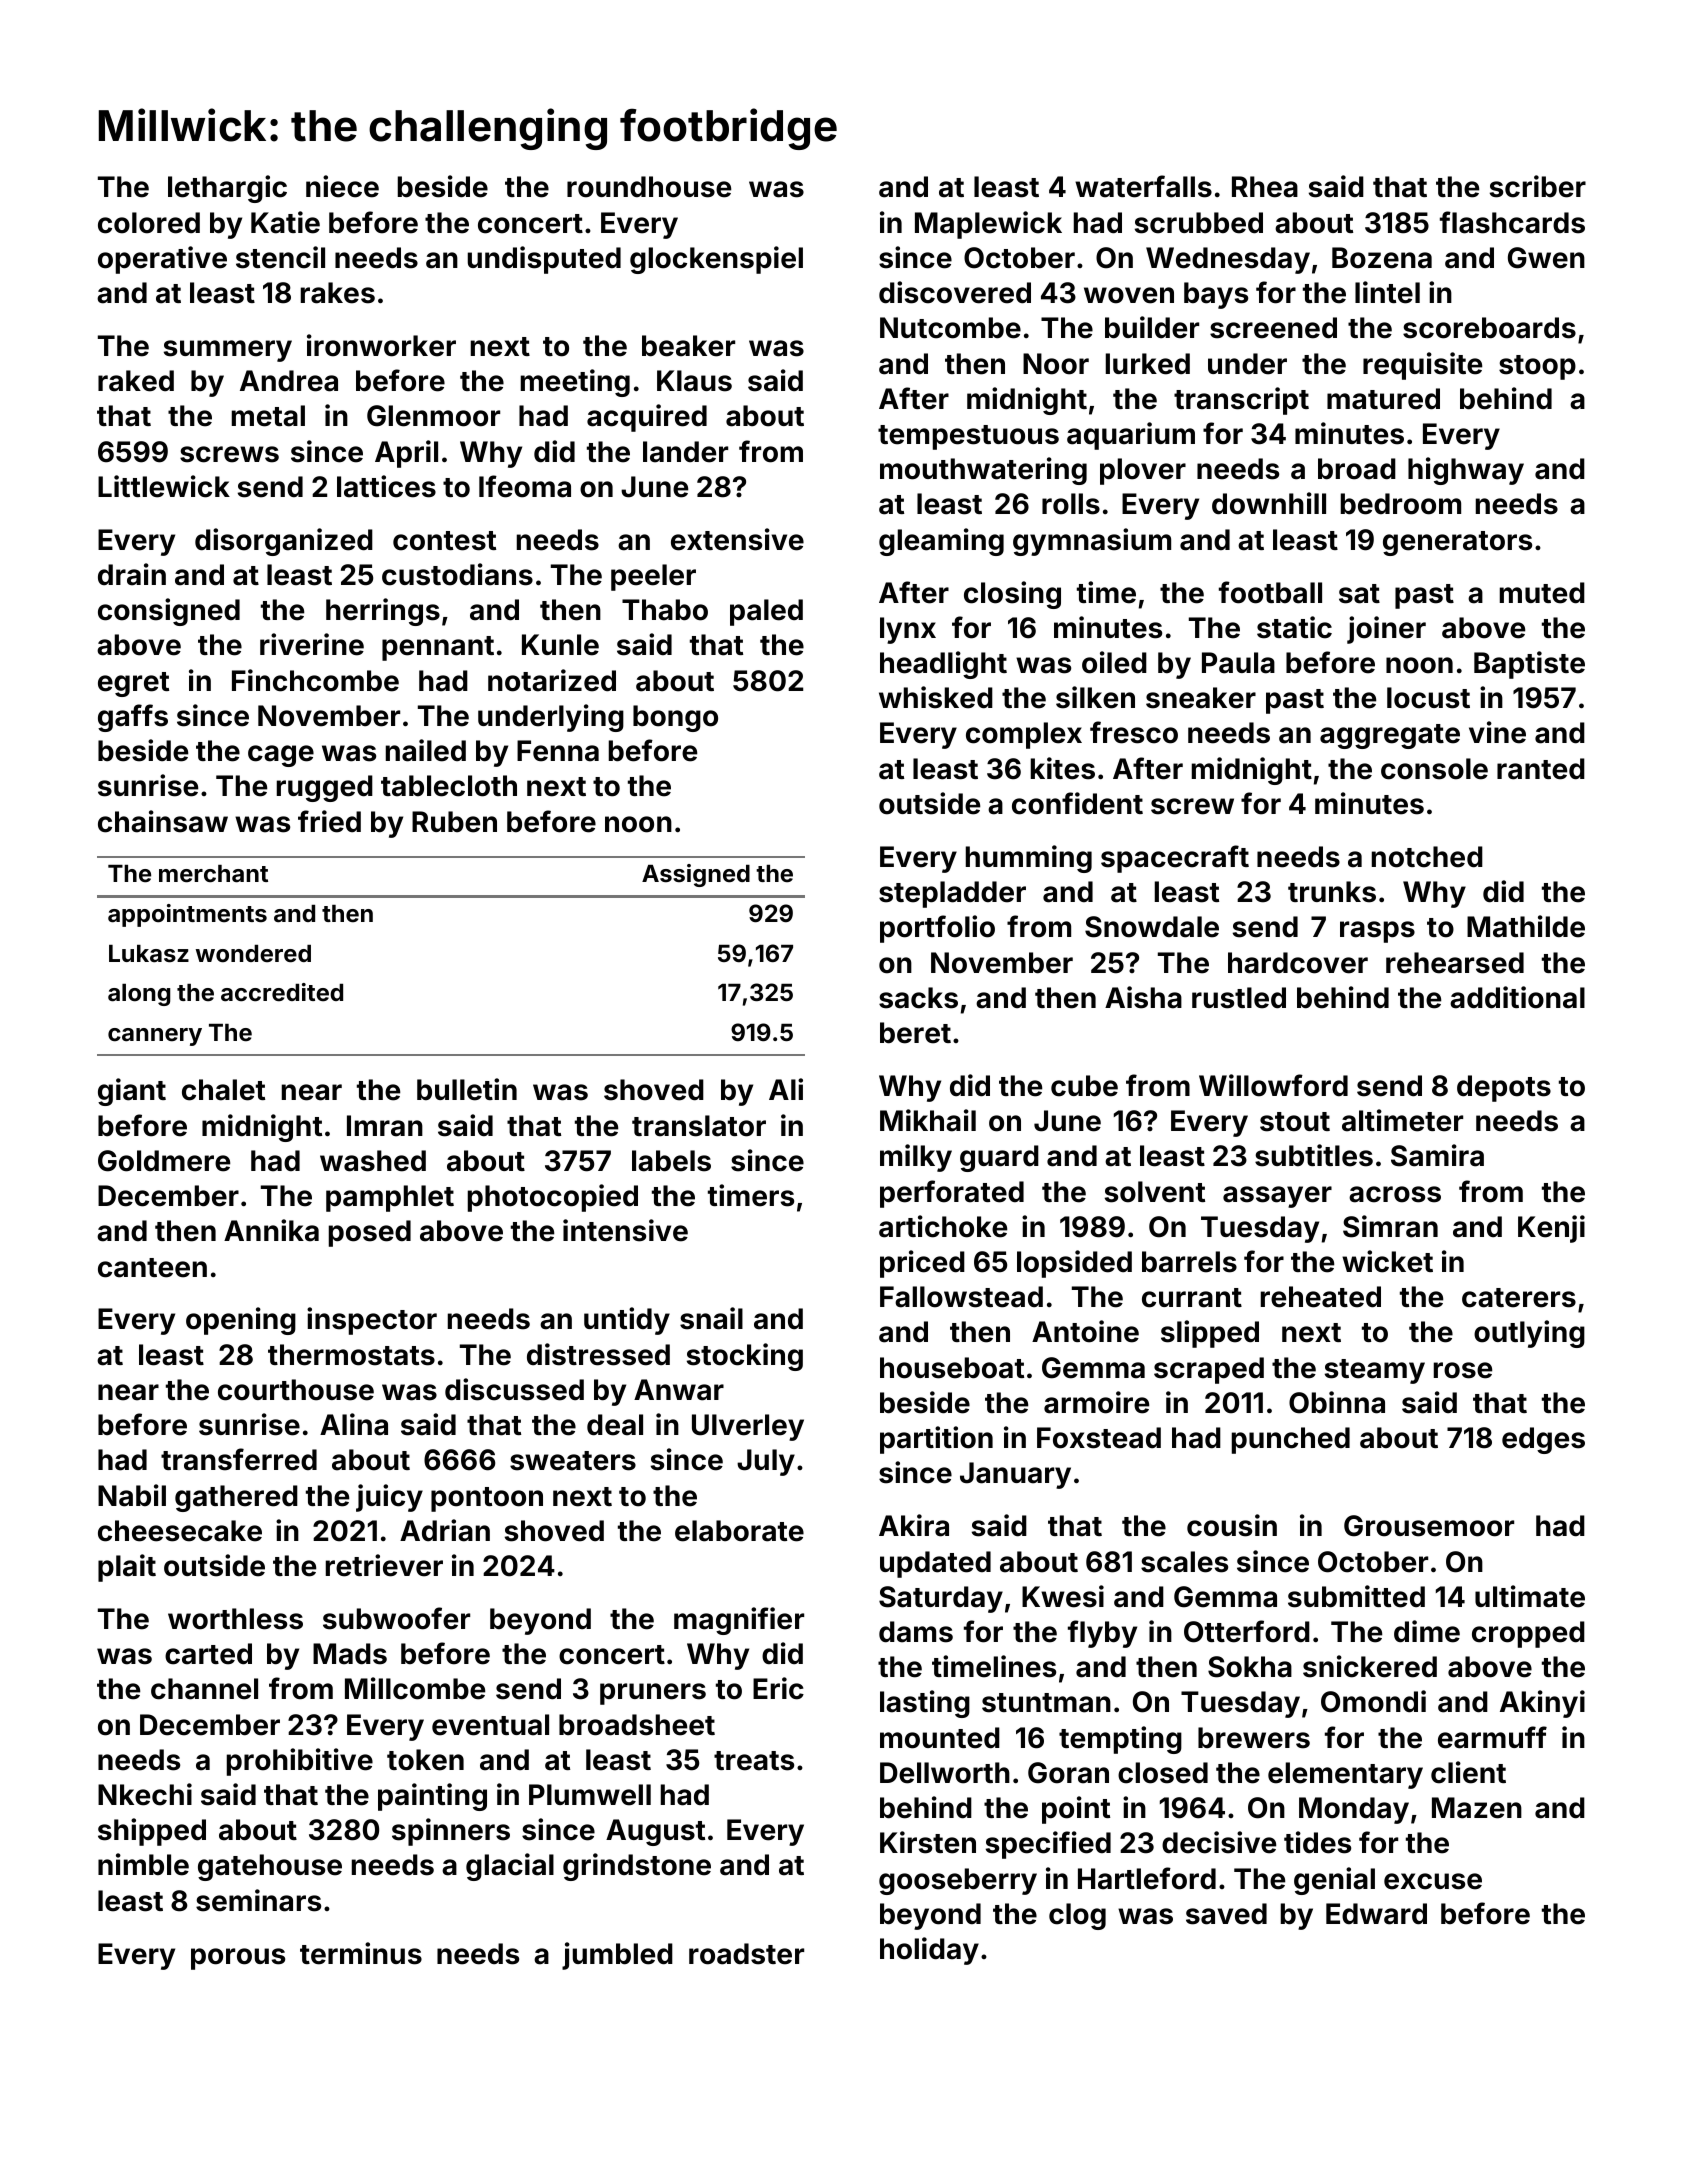 This screenshot has width=1683, height=2178. I want to click on Maplewick, so click(988, 225).
